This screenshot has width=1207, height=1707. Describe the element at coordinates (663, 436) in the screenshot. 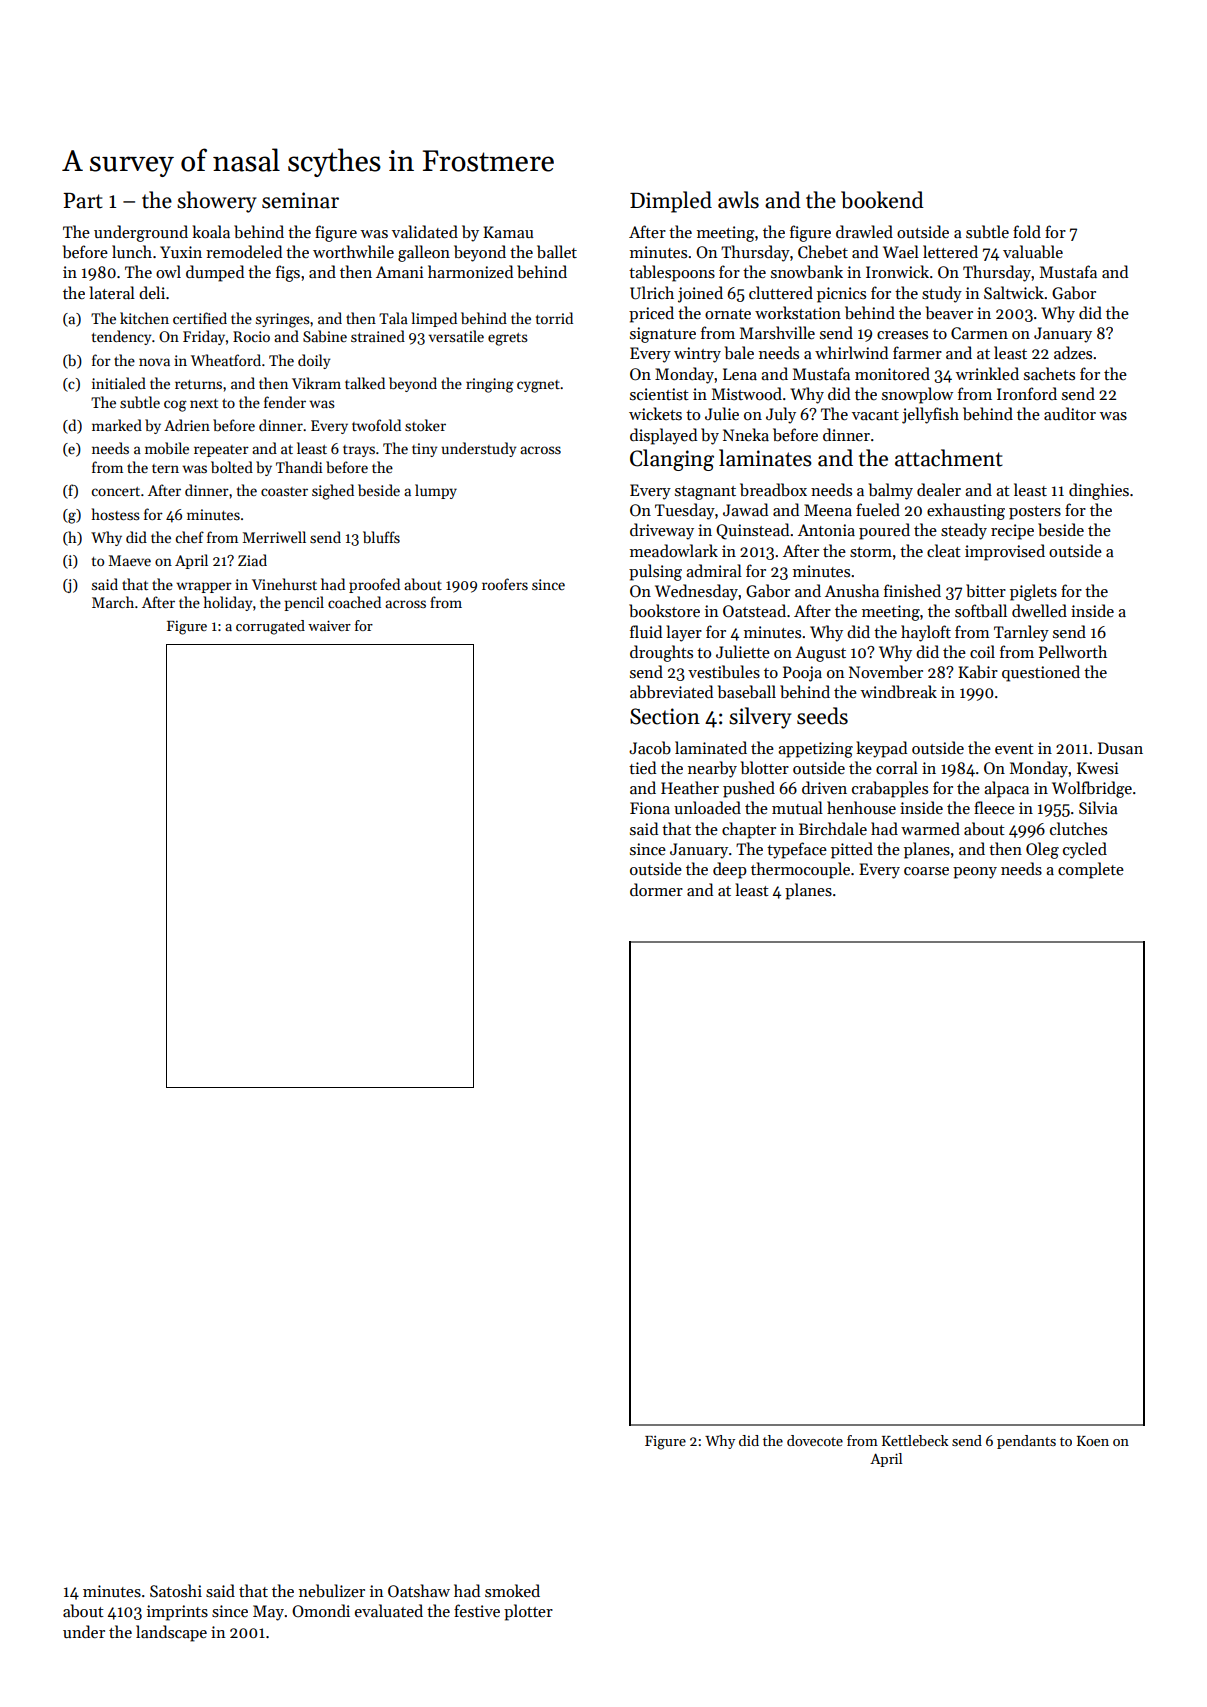

I see `displayed` at that location.
